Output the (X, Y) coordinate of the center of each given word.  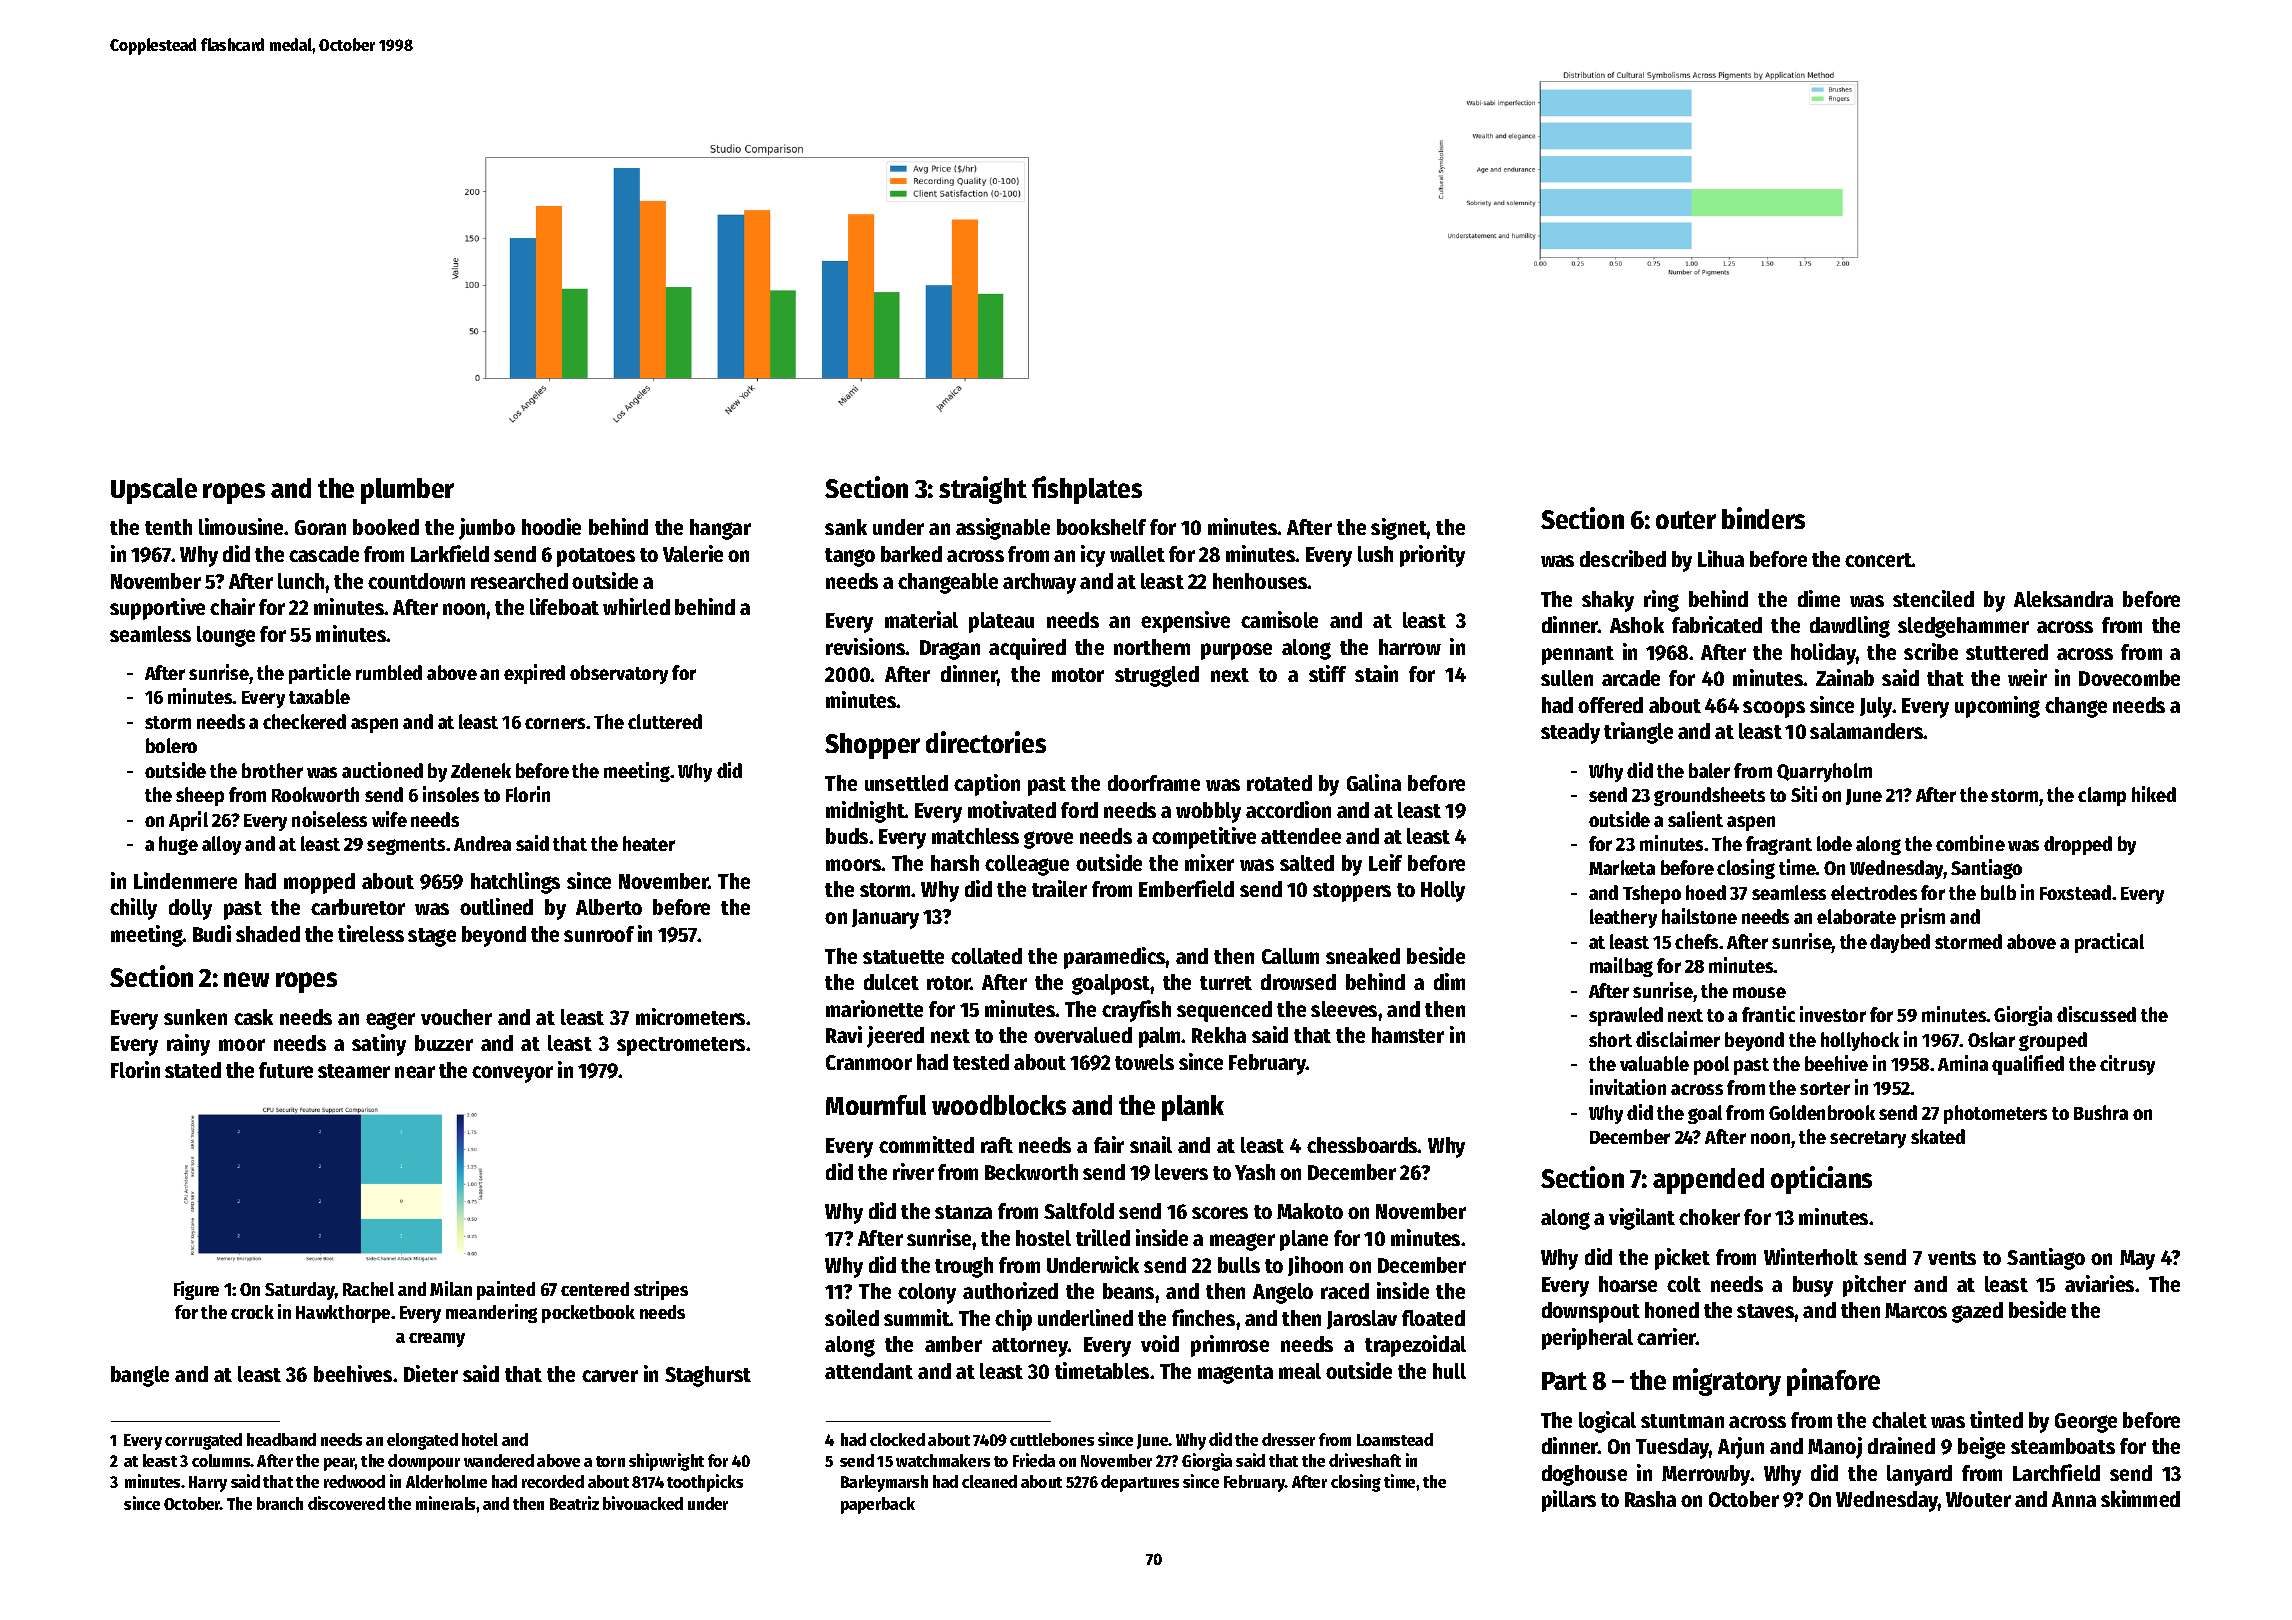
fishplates (1087, 490)
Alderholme (446, 1481)
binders (1763, 518)
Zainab (1845, 677)
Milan (451, 1288)
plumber (407, 491)
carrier (1666, 1336)
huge (178, 845)
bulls (1239, 1265)
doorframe (1154, 783)
